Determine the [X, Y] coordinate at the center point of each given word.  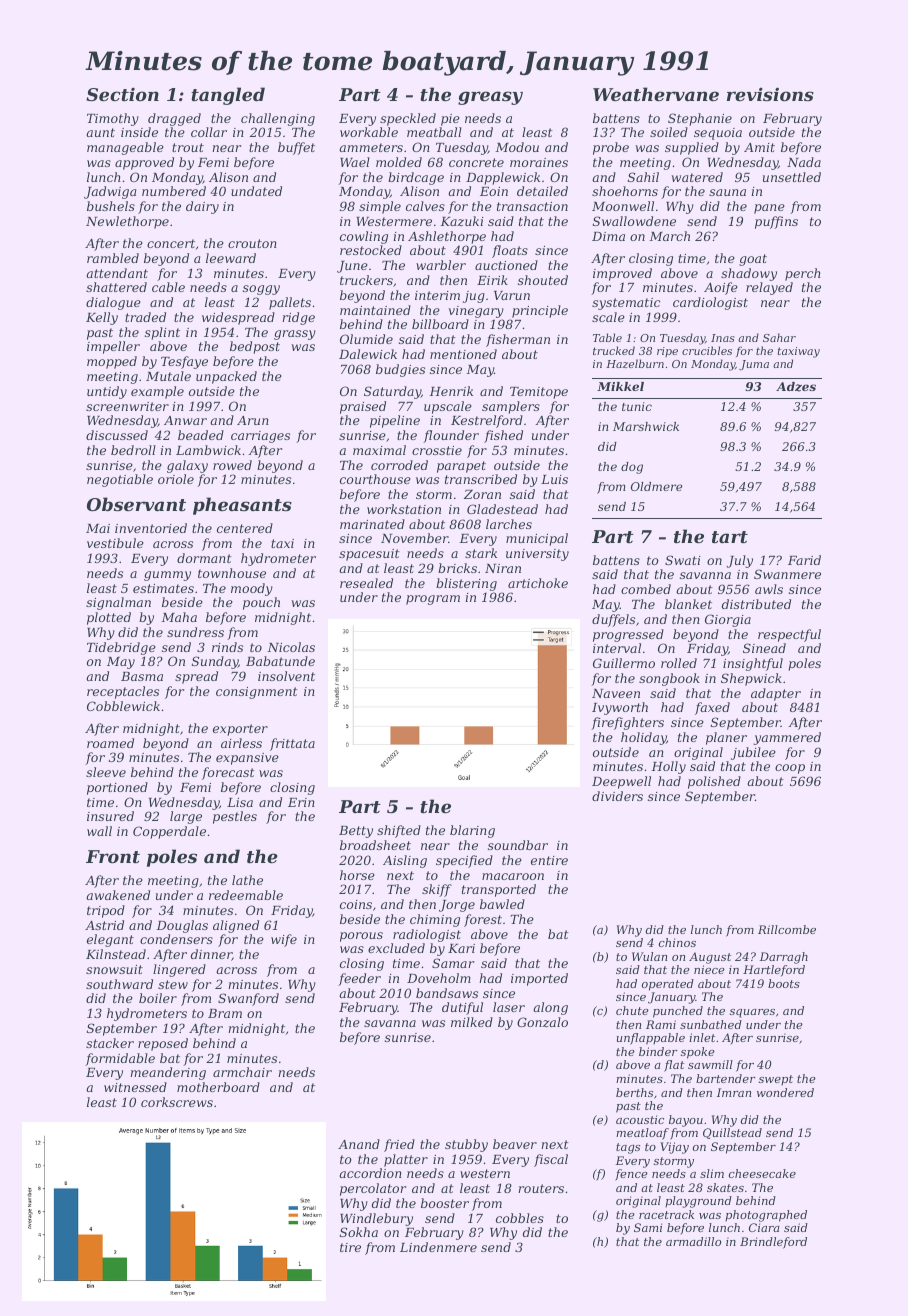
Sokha [359, 1232]
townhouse [232, 573]
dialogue [113, 303]
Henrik [451, 391]
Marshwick [646, 426]
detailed [542, 191]
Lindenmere [438, 1247]
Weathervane [656, 94]
